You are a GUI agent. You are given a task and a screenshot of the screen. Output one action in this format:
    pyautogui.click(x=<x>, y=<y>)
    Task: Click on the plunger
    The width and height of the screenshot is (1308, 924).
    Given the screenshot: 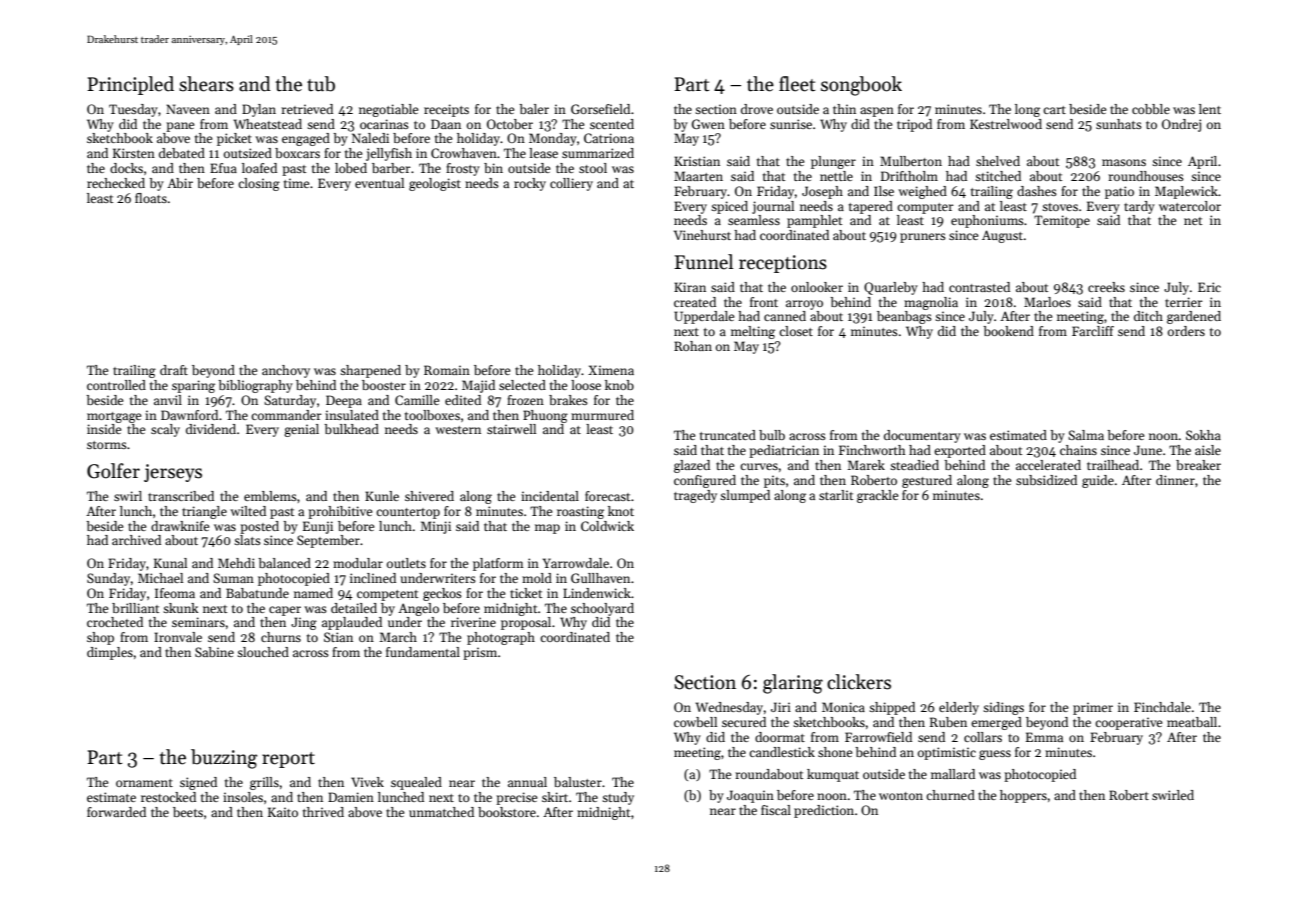 What is the action you would take?
    pyautogui.click(x=833, y=162)
